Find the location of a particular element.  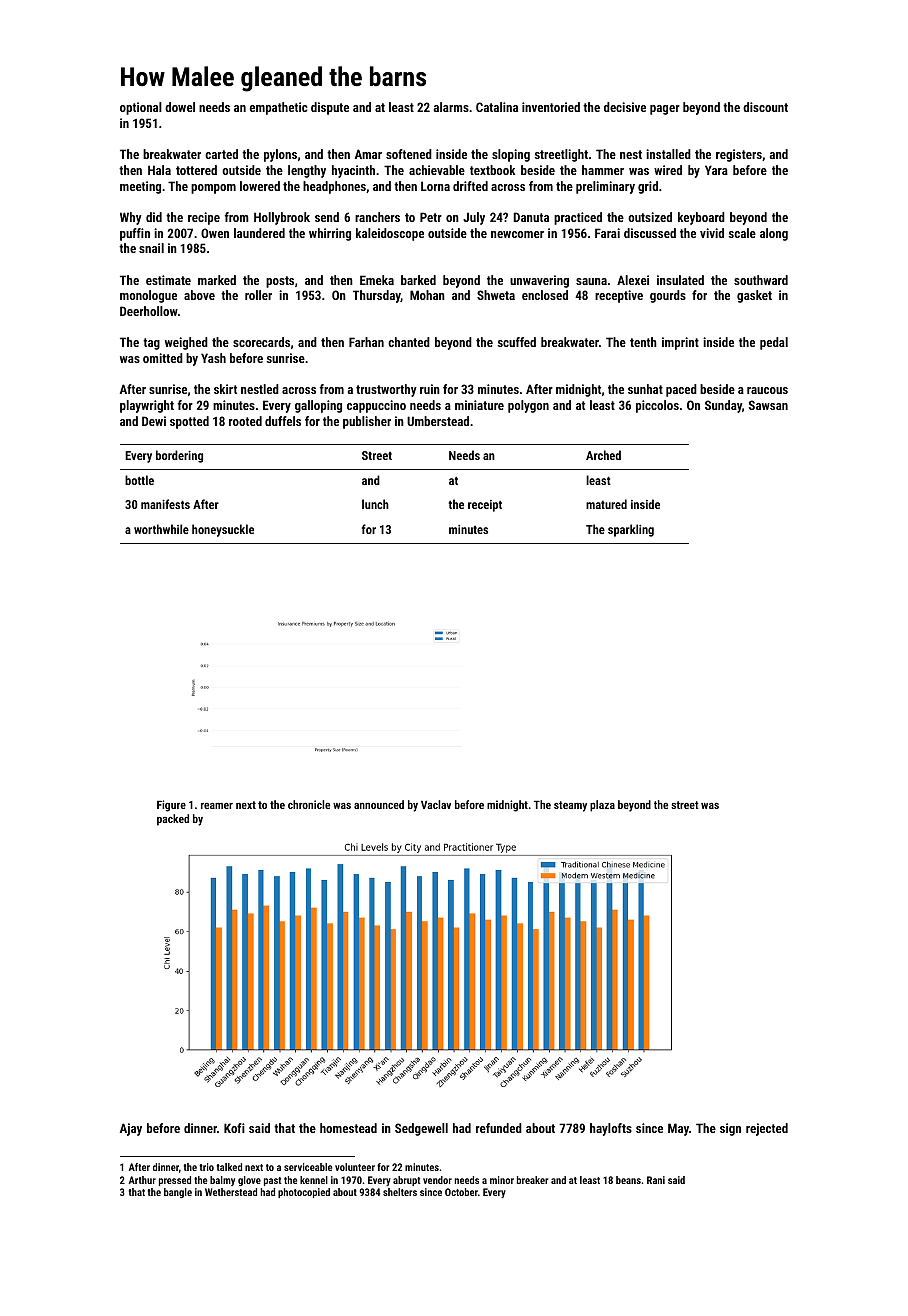

packed is located at coordinates (173, 820).
